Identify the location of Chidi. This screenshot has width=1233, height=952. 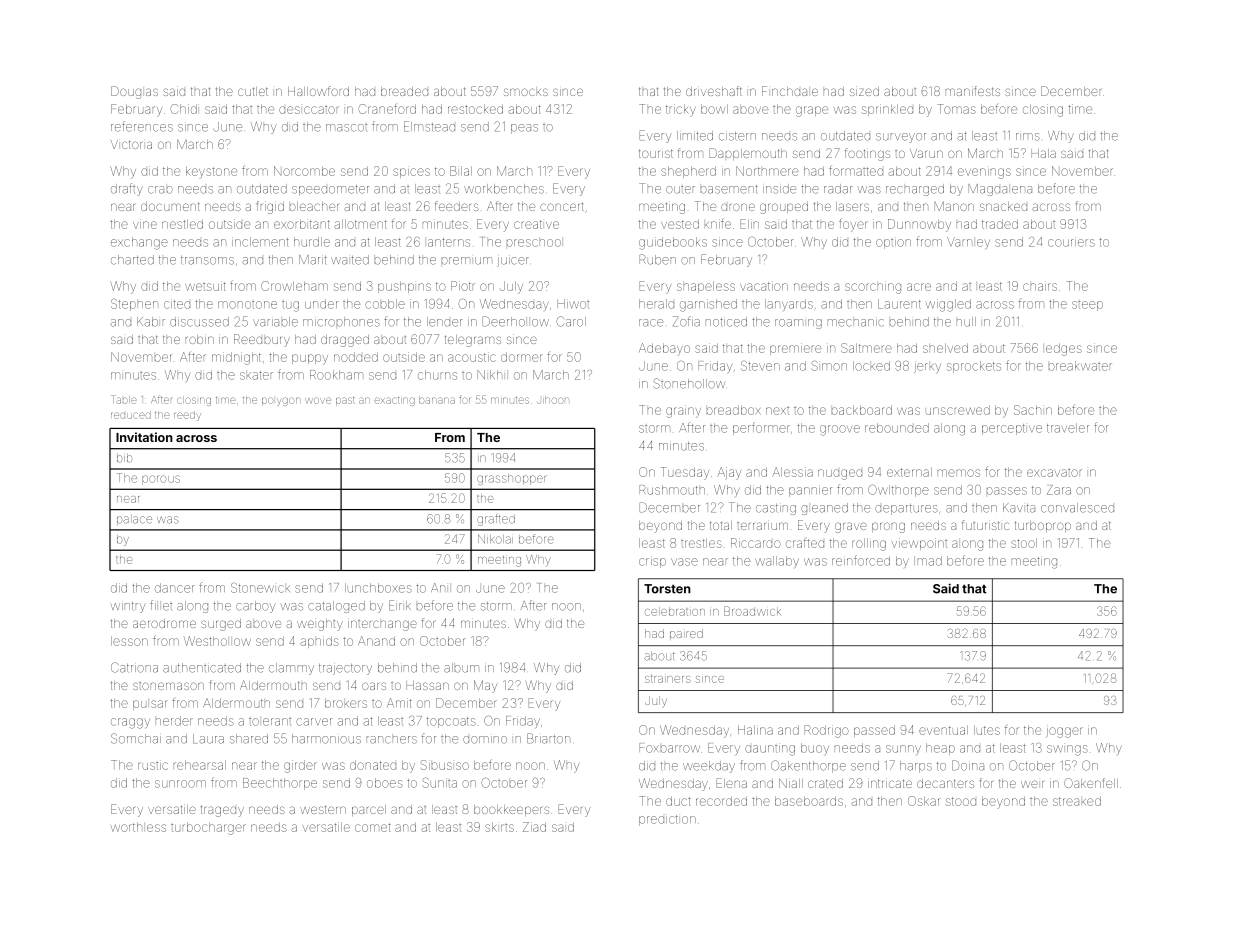
(183, 109).
